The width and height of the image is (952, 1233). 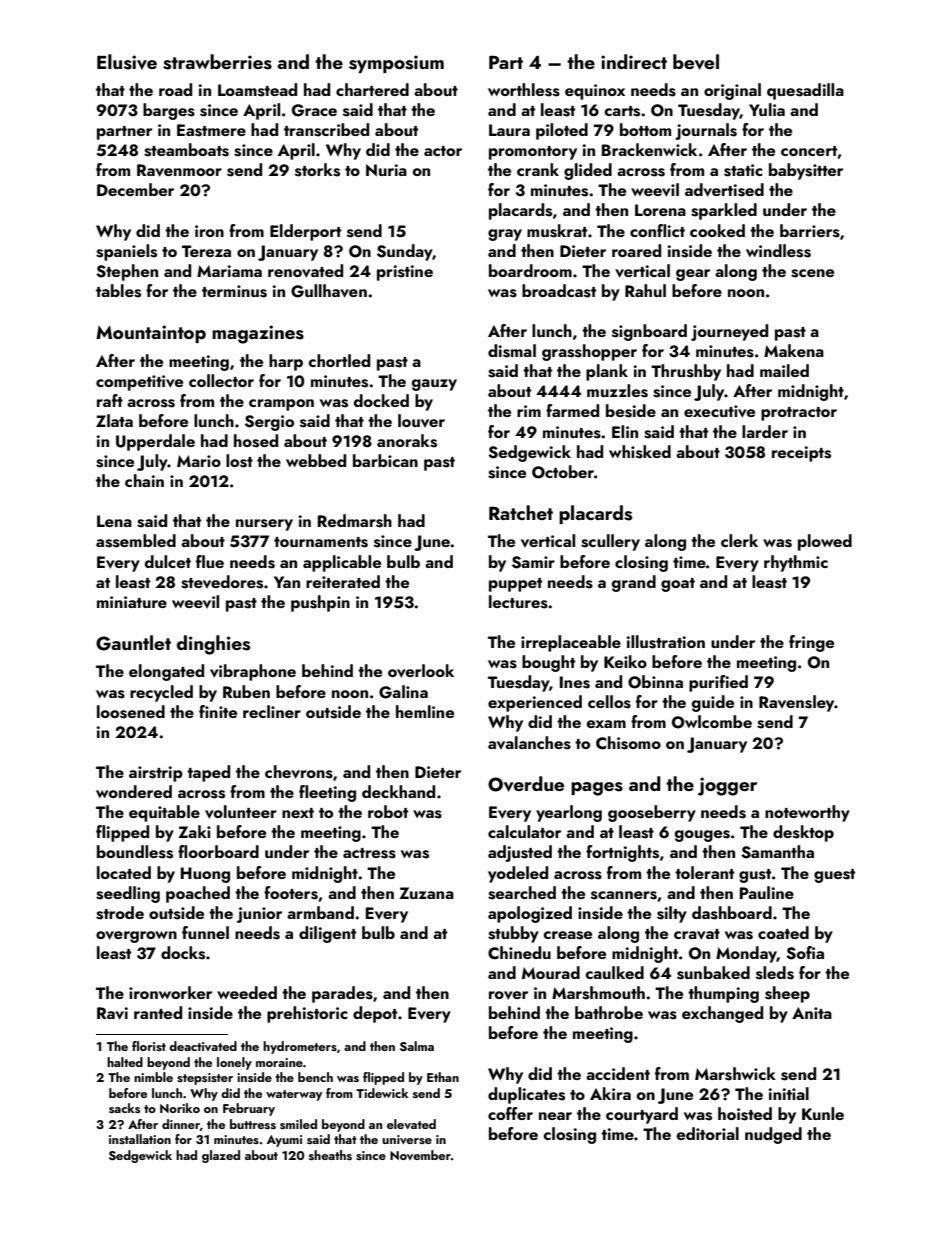 What do you see at coordinates (140, 1139) in the image?
I see `installation` at bounding box center [140, 1139].
